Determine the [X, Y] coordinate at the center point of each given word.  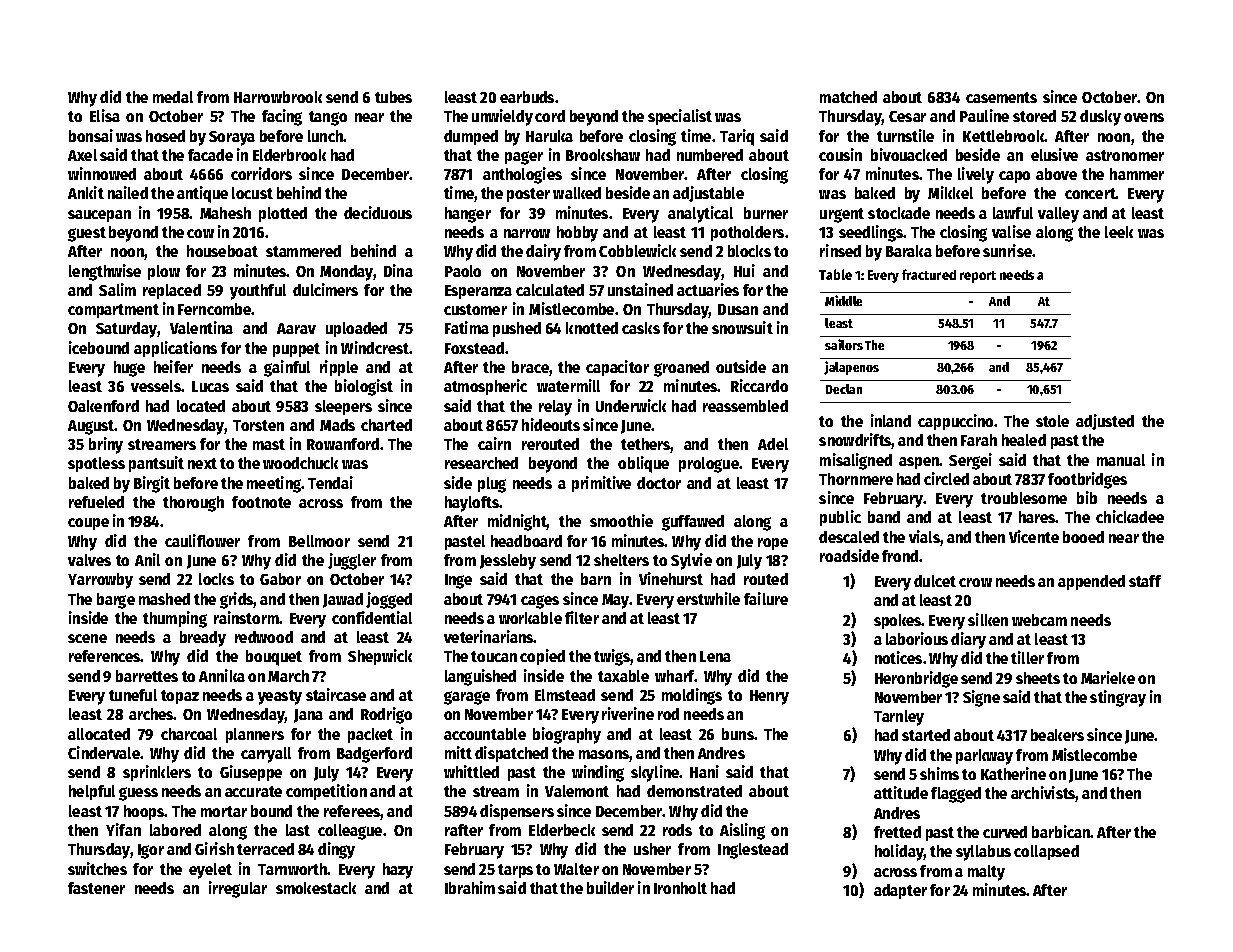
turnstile [905, 135]
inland [891, 420]
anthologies [522, 175]
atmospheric [485, 387]
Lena [715, 656]
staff [1145, 581]
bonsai [91, 135]
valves [89, 560]
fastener [96, 888]
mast [269, 444]
